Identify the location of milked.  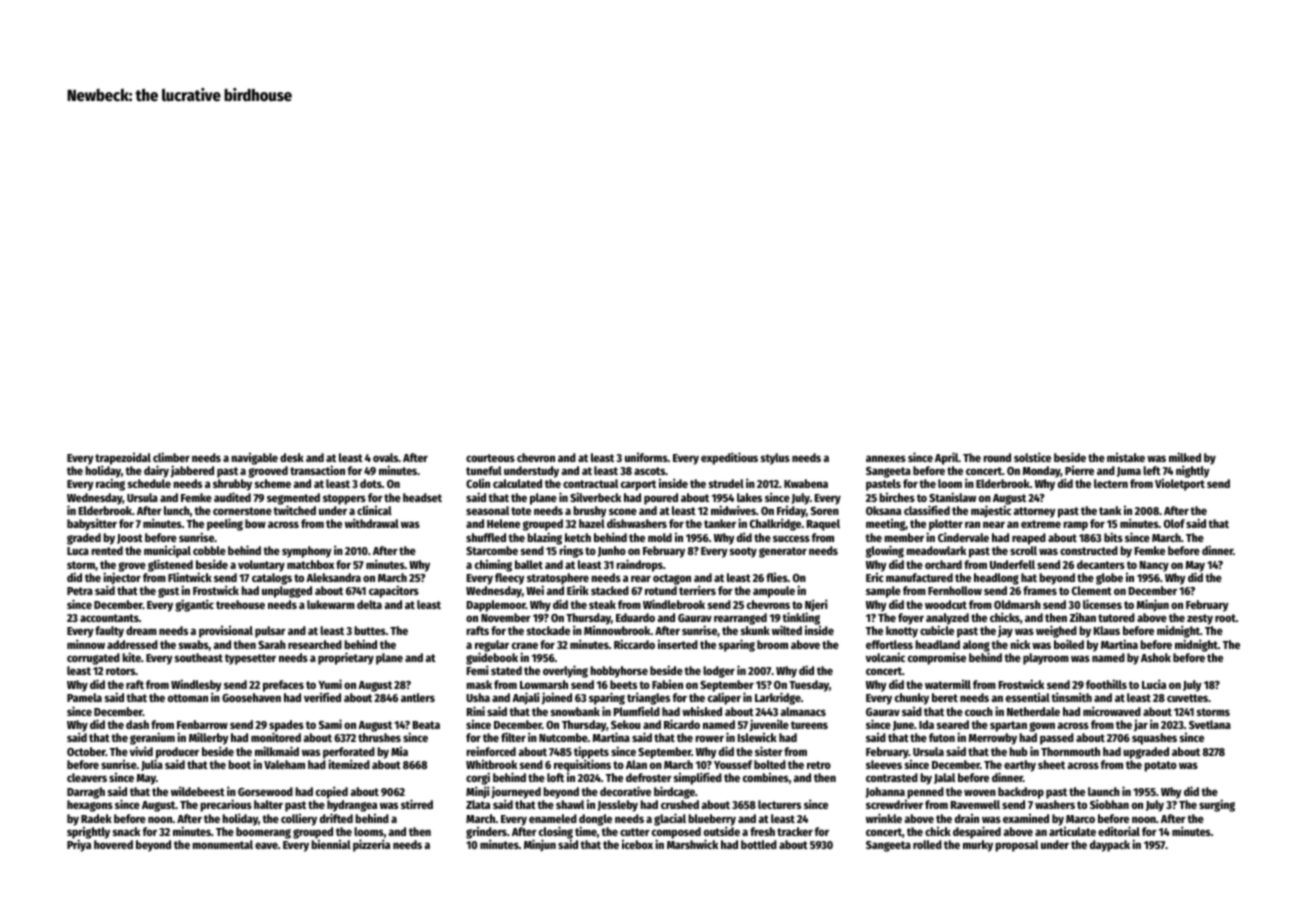
(1185, 457).
